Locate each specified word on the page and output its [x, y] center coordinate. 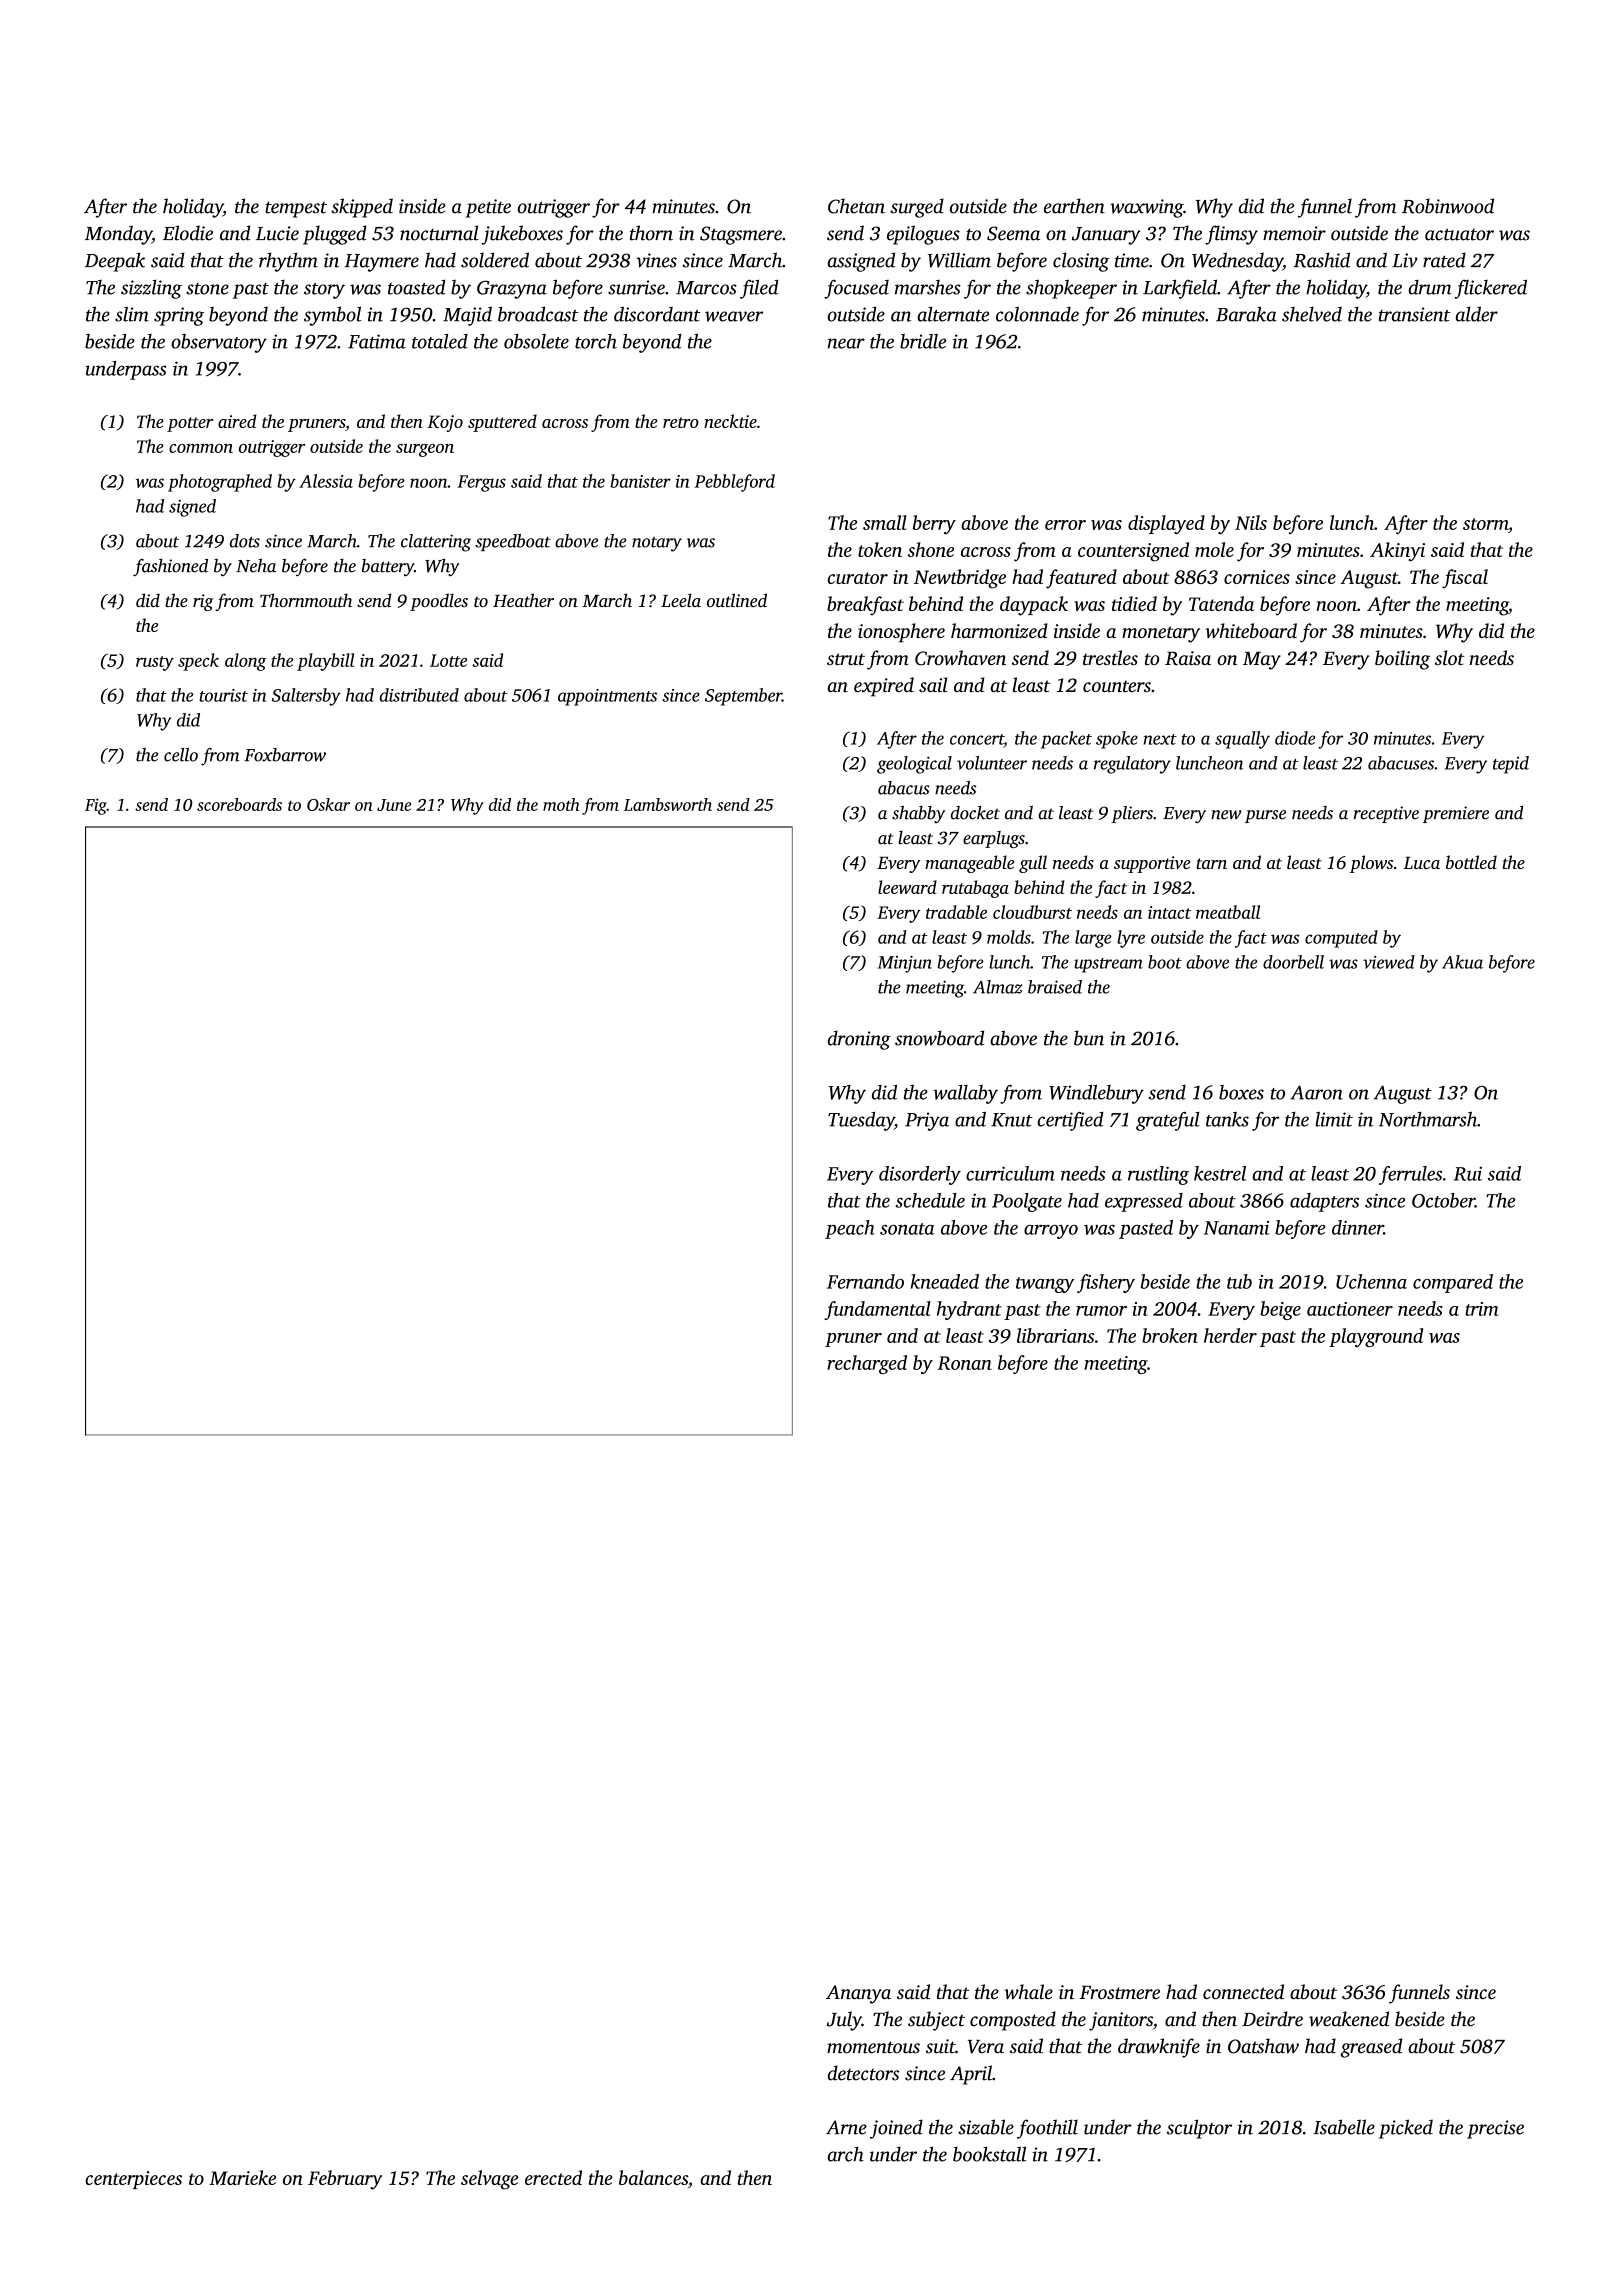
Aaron [1316, 1093]
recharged [867, 1364]
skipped [362, 208]
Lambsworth [668, 804]
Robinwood [1448, 206]
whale [1029, 1991]
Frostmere [1119, 1992]
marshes [928, 287]
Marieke [242, 2177]
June [394, 805]
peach [850, 1229]
